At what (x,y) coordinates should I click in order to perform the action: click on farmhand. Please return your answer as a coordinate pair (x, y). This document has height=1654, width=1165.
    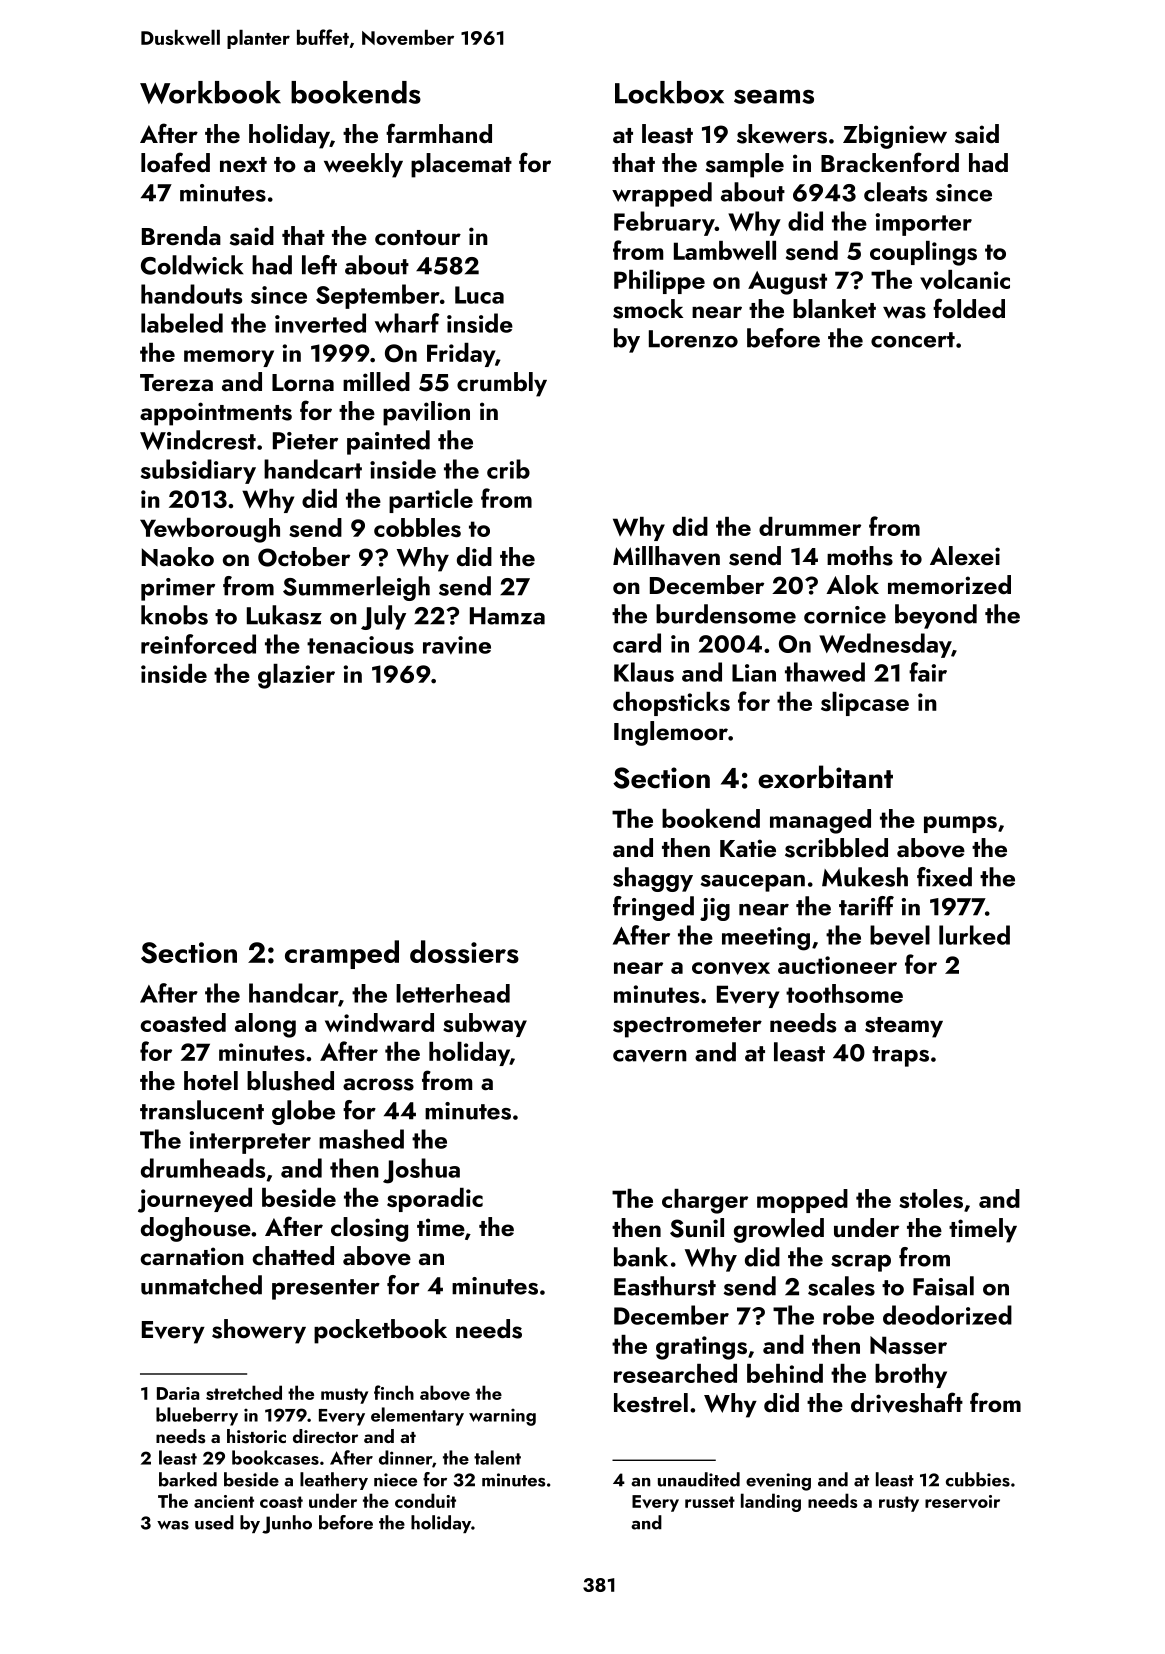
    Looking at the image, I should click on (439, 133).
